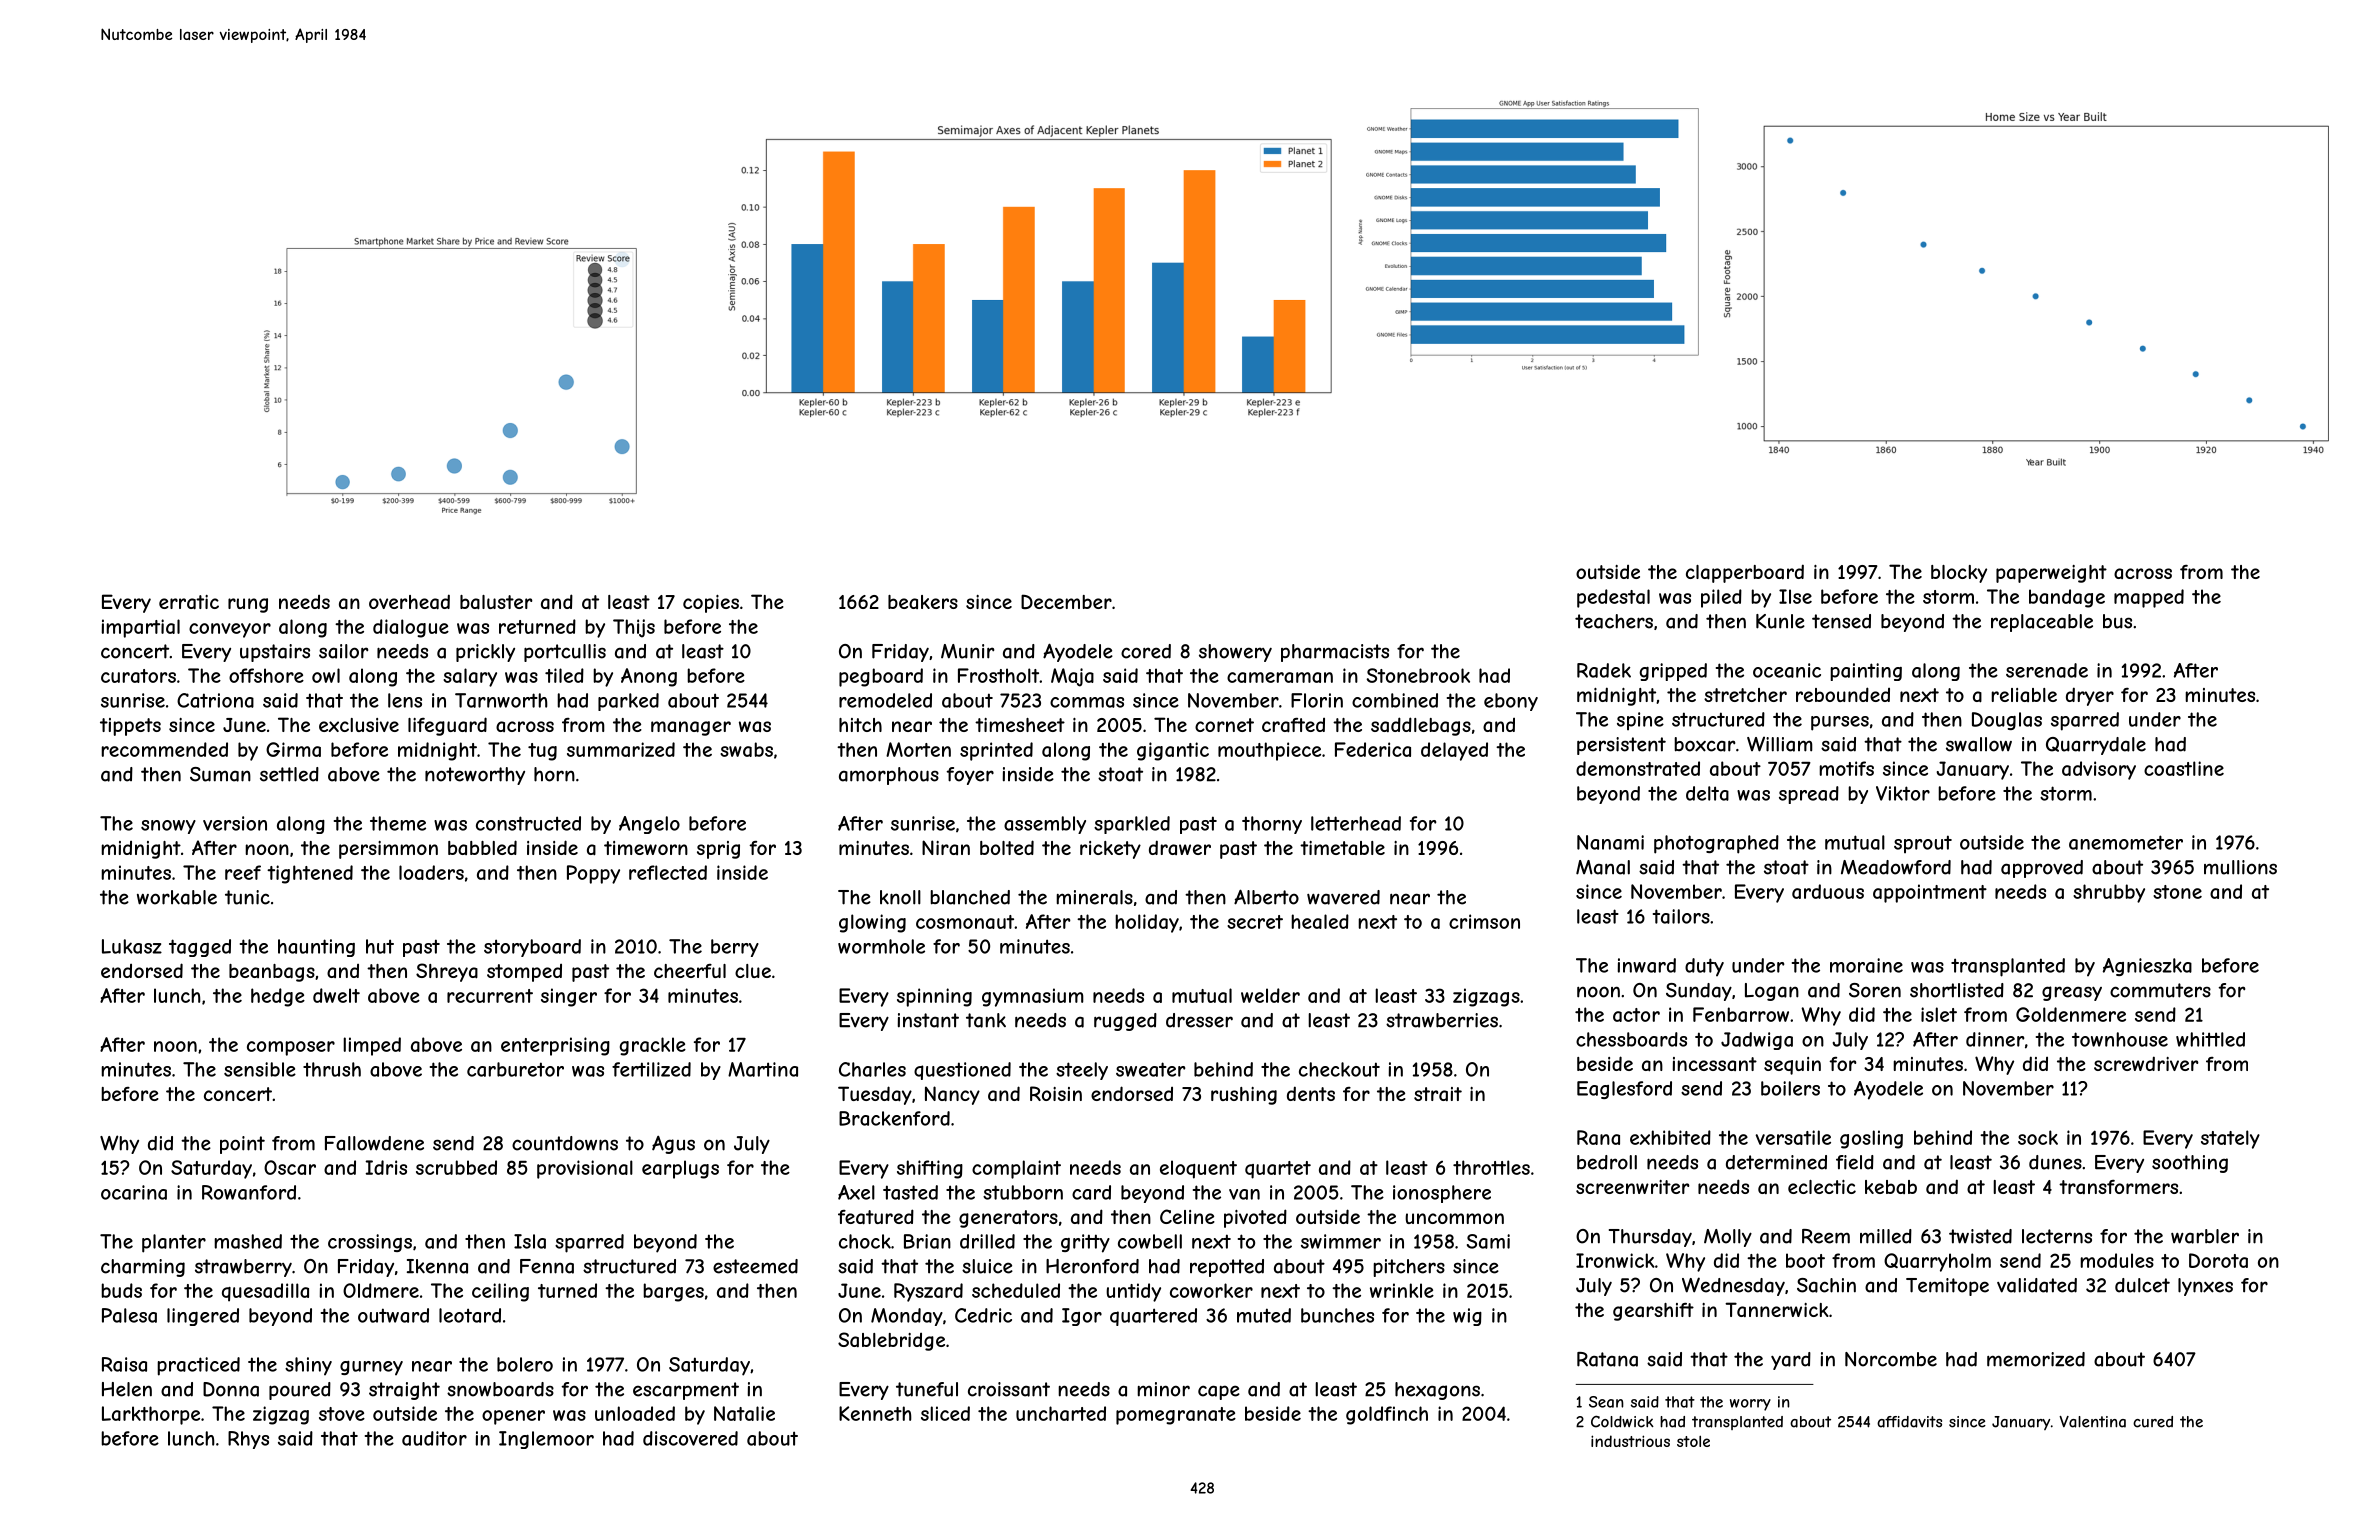 This screenshot has width=2380, height=1540. Describe the element at coordinates (1511, 702) in the screenshot. I see `ebony` at that location.
